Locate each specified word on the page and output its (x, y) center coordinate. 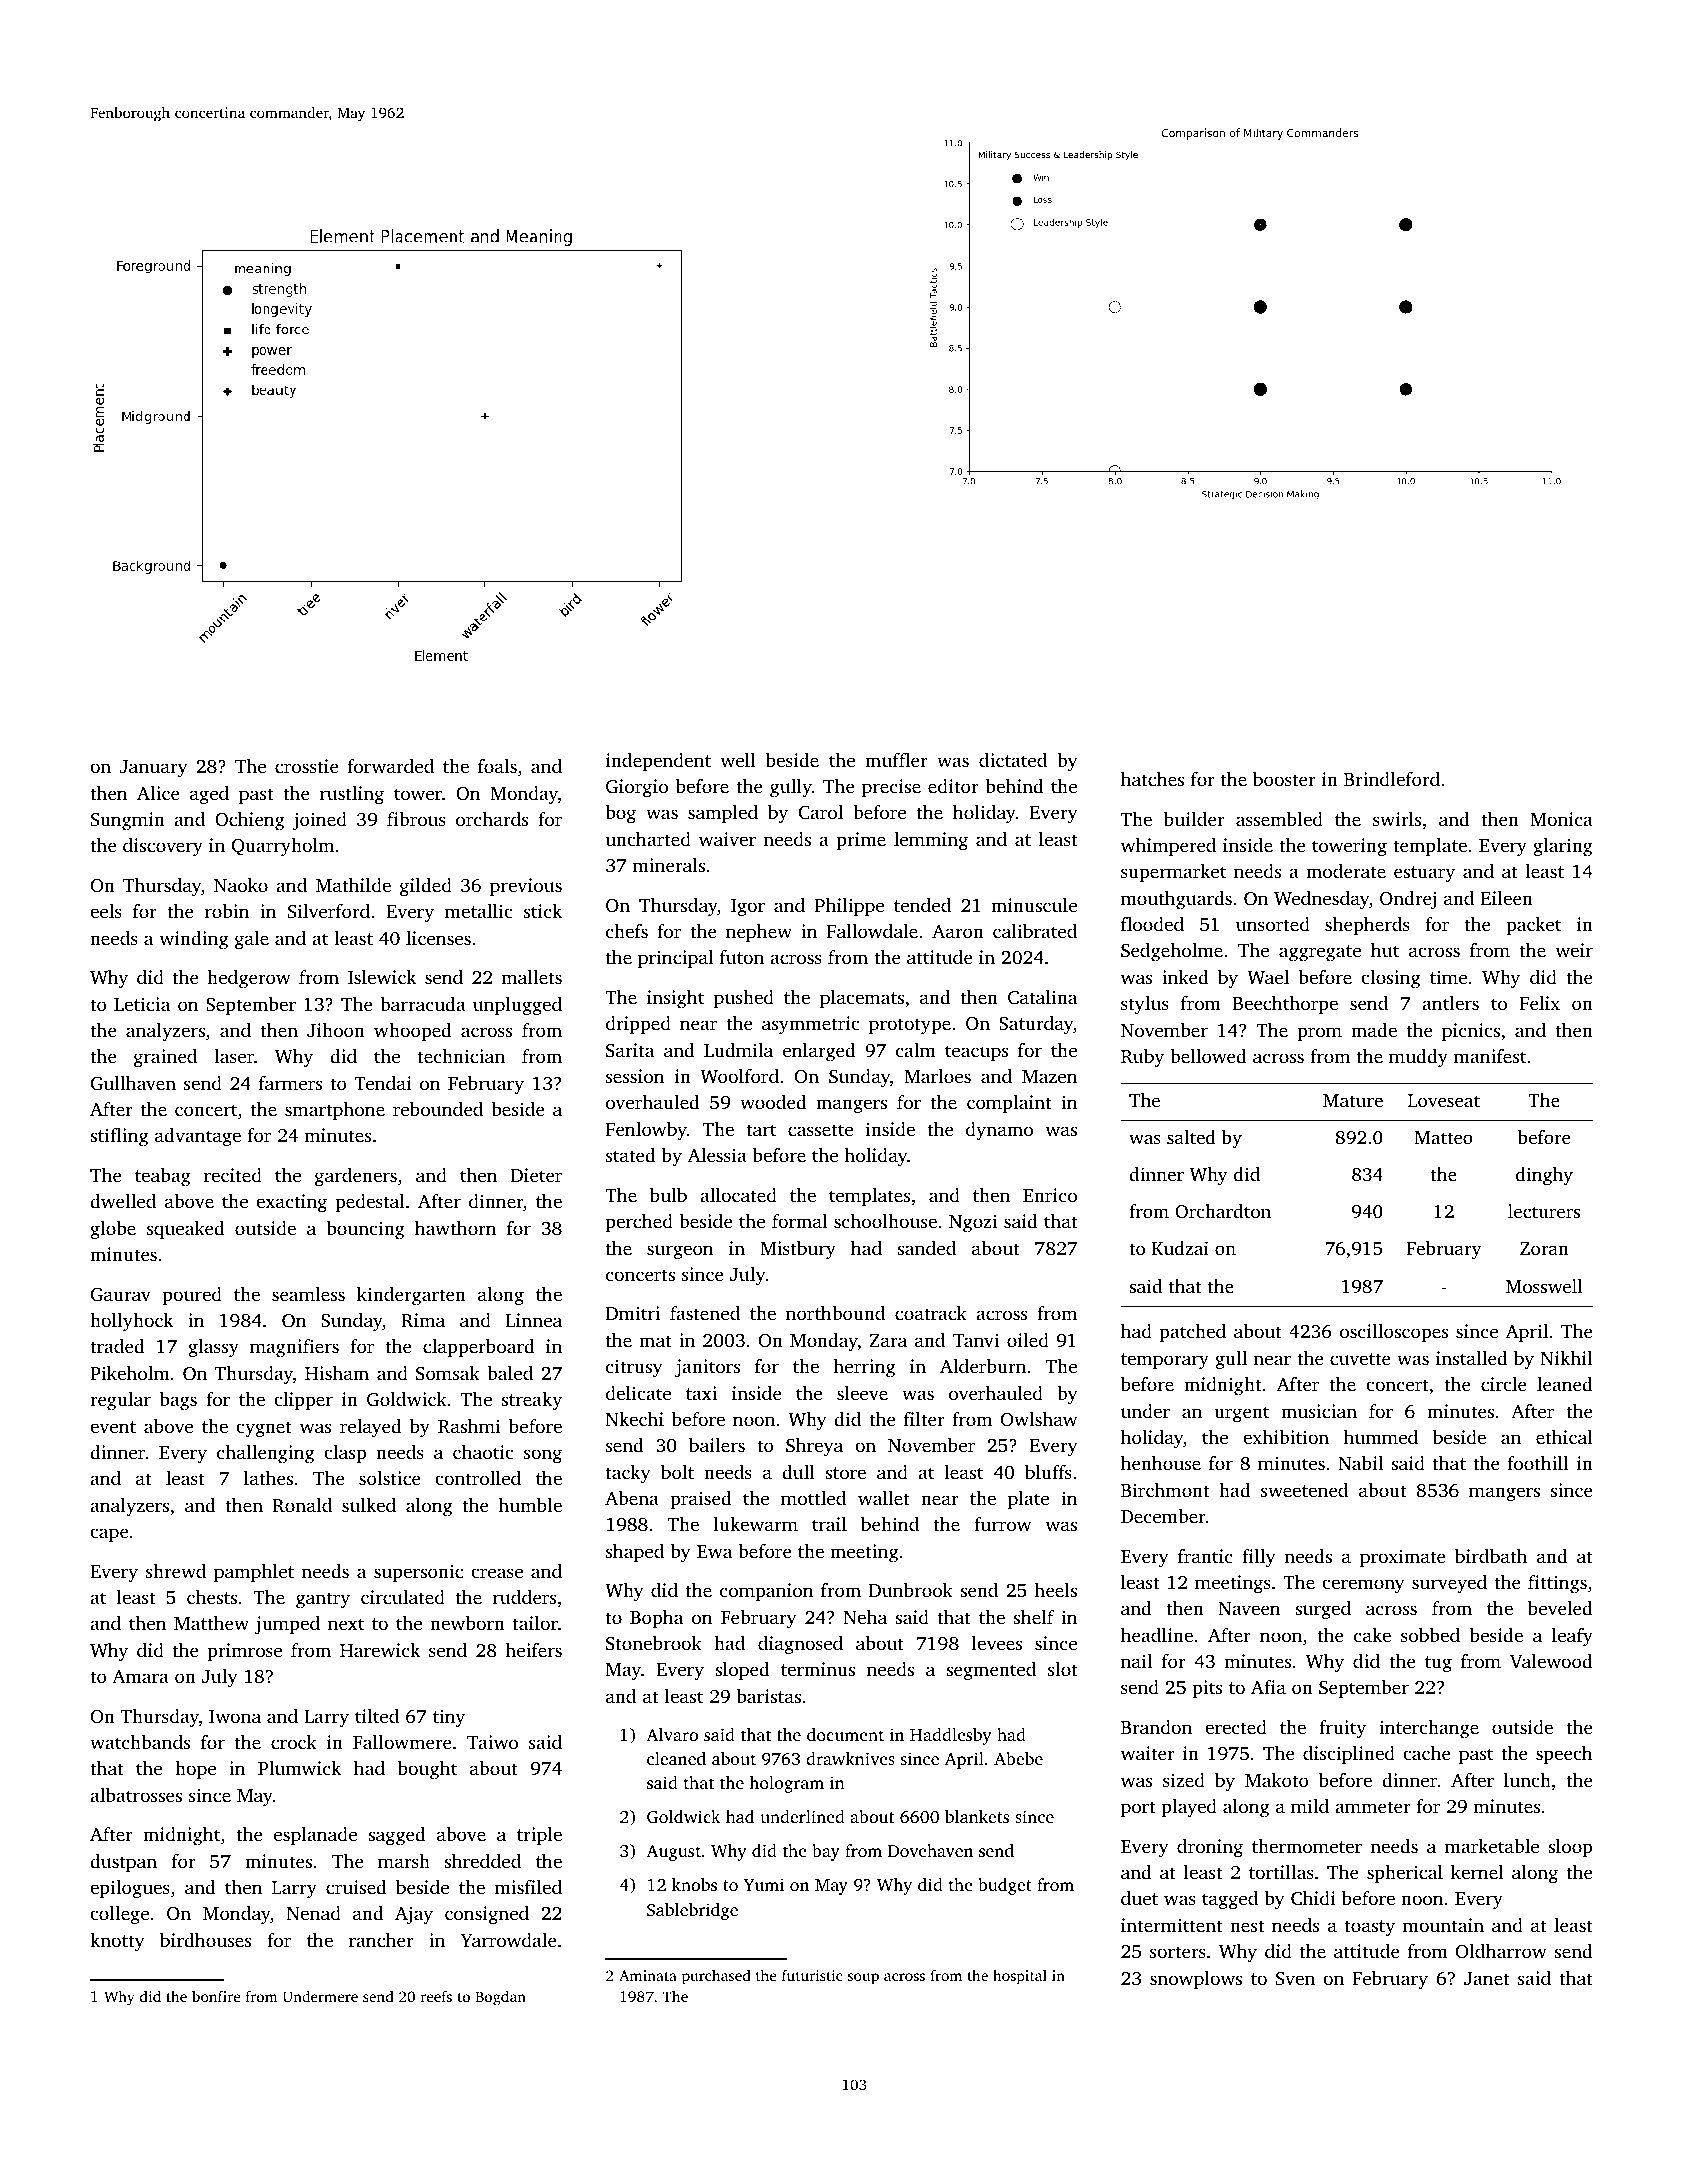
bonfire (216, 1996)
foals (497, 766)
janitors (707, 1368)
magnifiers (294, 1348)
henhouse (1161, 1463)
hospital (1020, 1977)
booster (1284, 779)
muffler (896, 760)
